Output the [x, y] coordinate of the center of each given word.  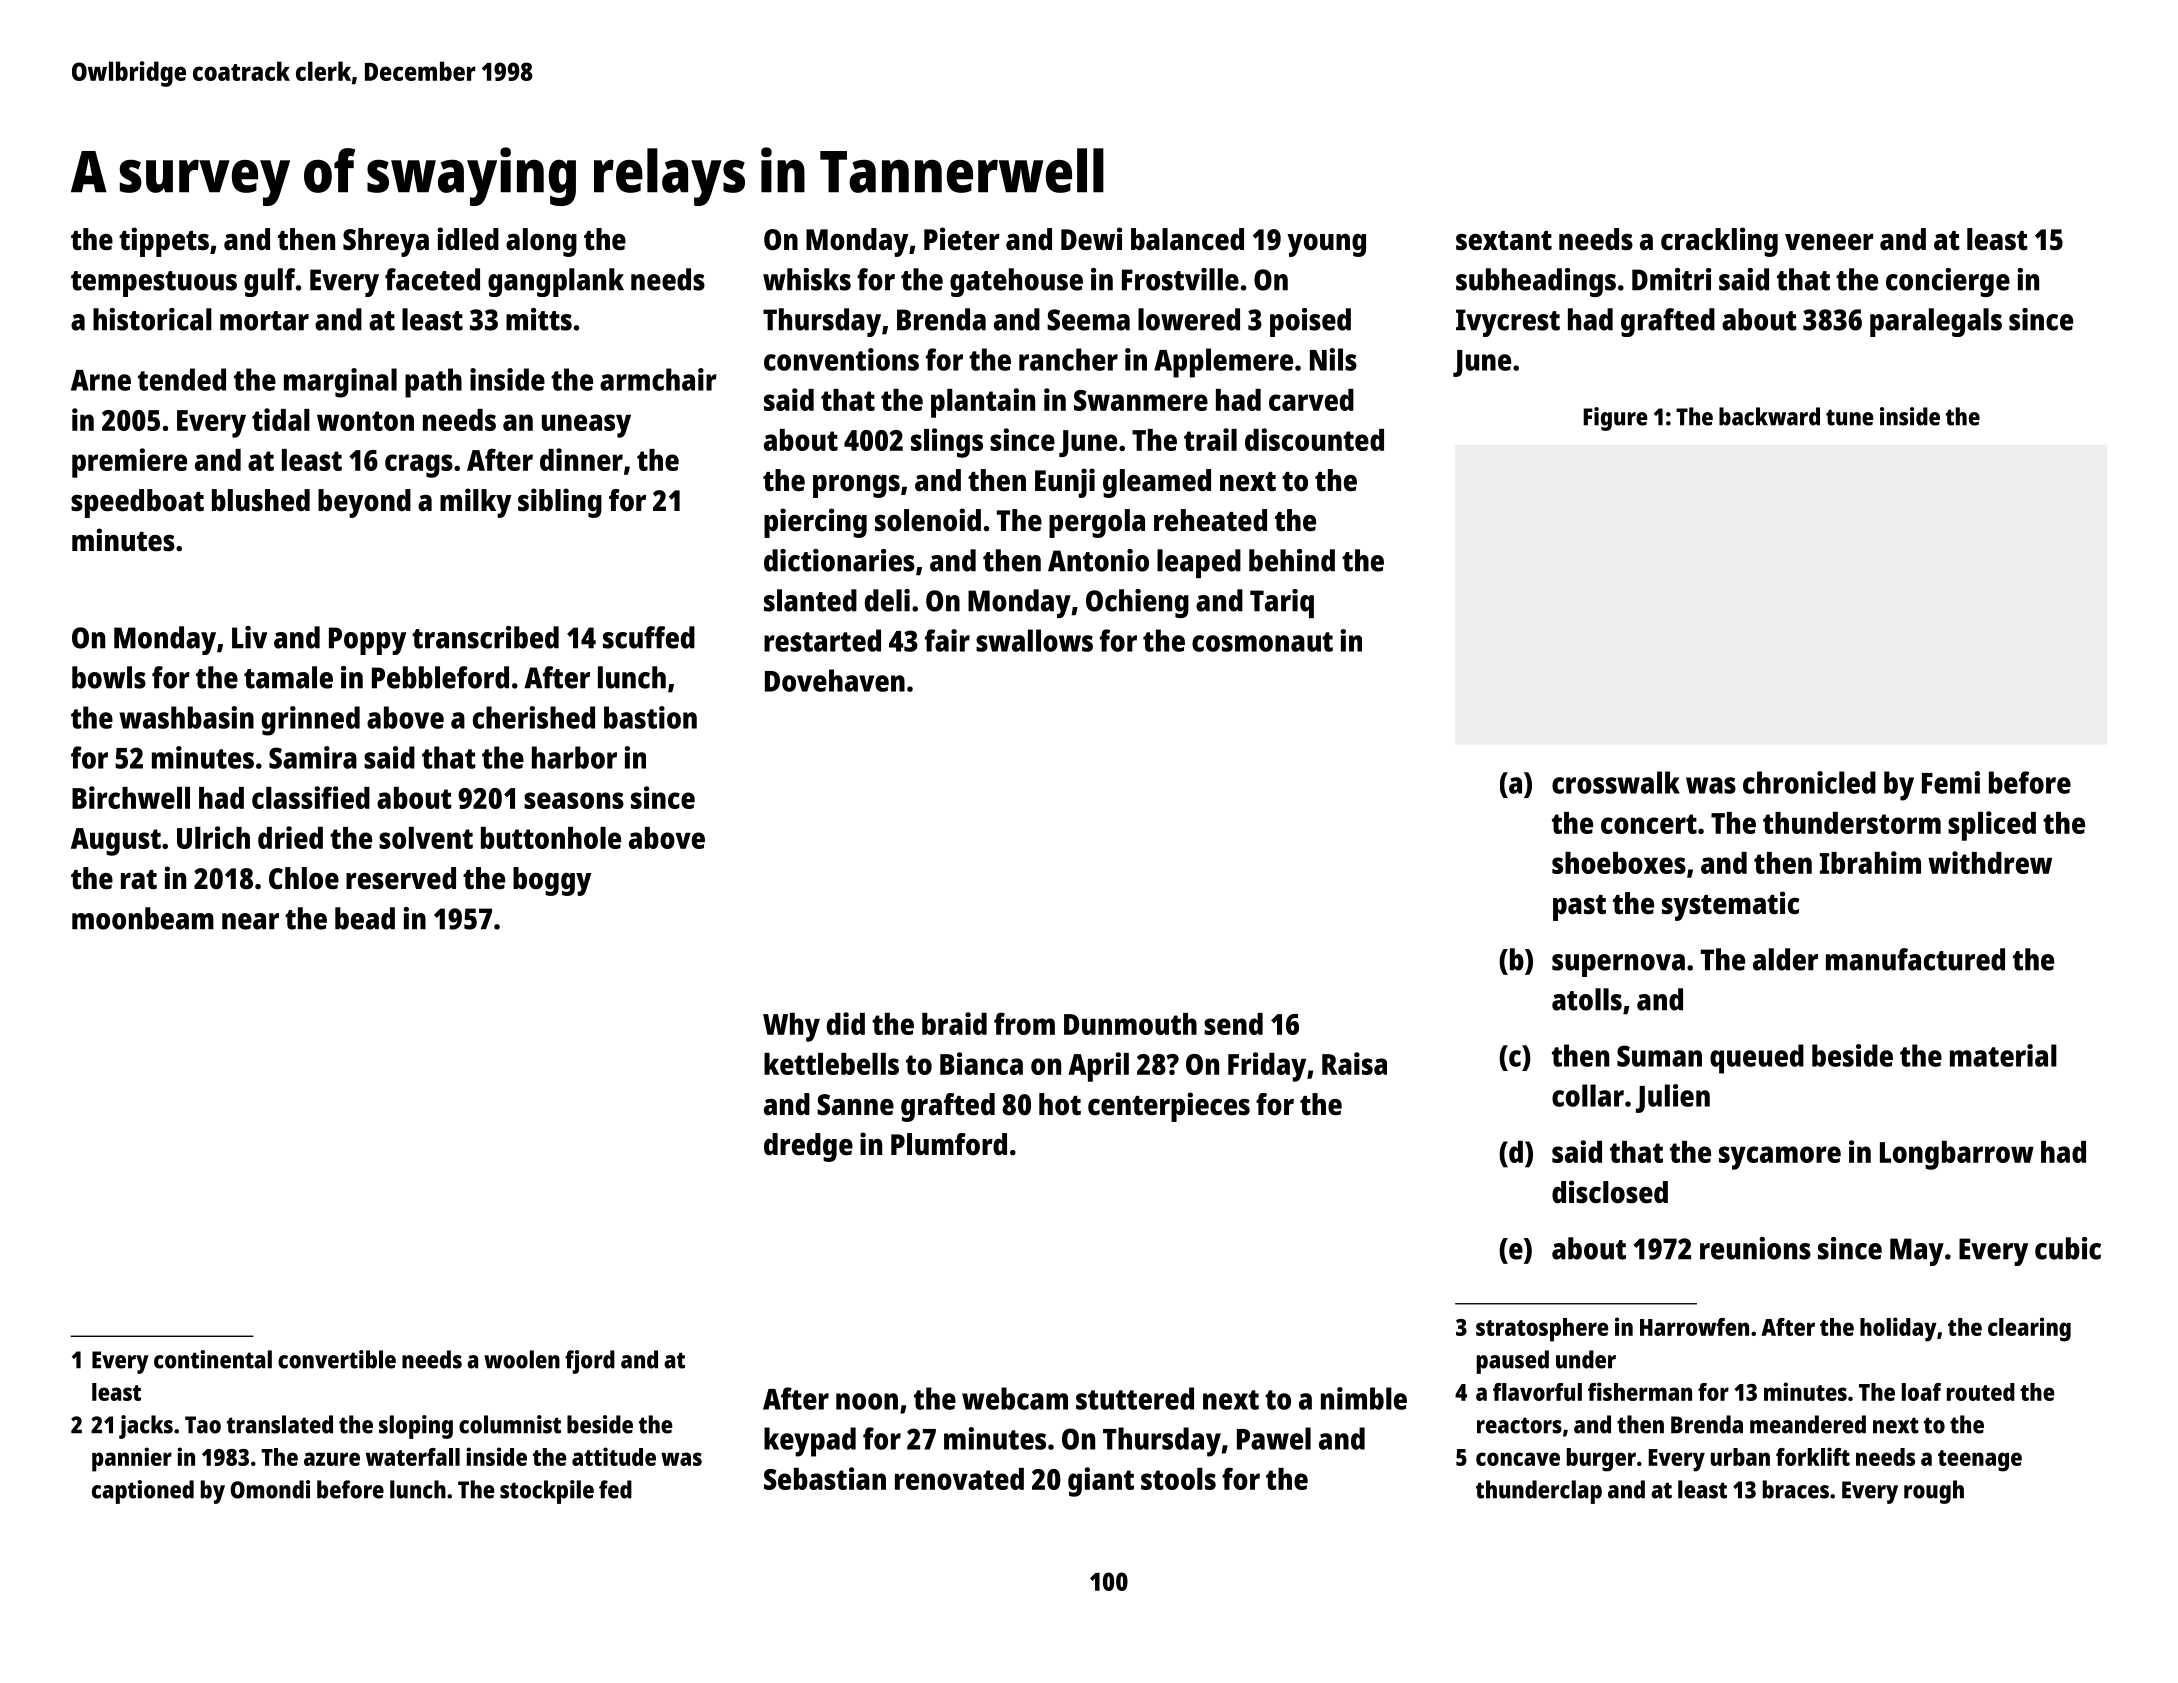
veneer [1829, 242]
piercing [815, 523]
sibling [560, 503]
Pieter [962, 239]
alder [1785, 959]
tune [1850, 417]
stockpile [547, 1492]
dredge [808, 1147]
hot [1060, 1104]
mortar [264, 321]
